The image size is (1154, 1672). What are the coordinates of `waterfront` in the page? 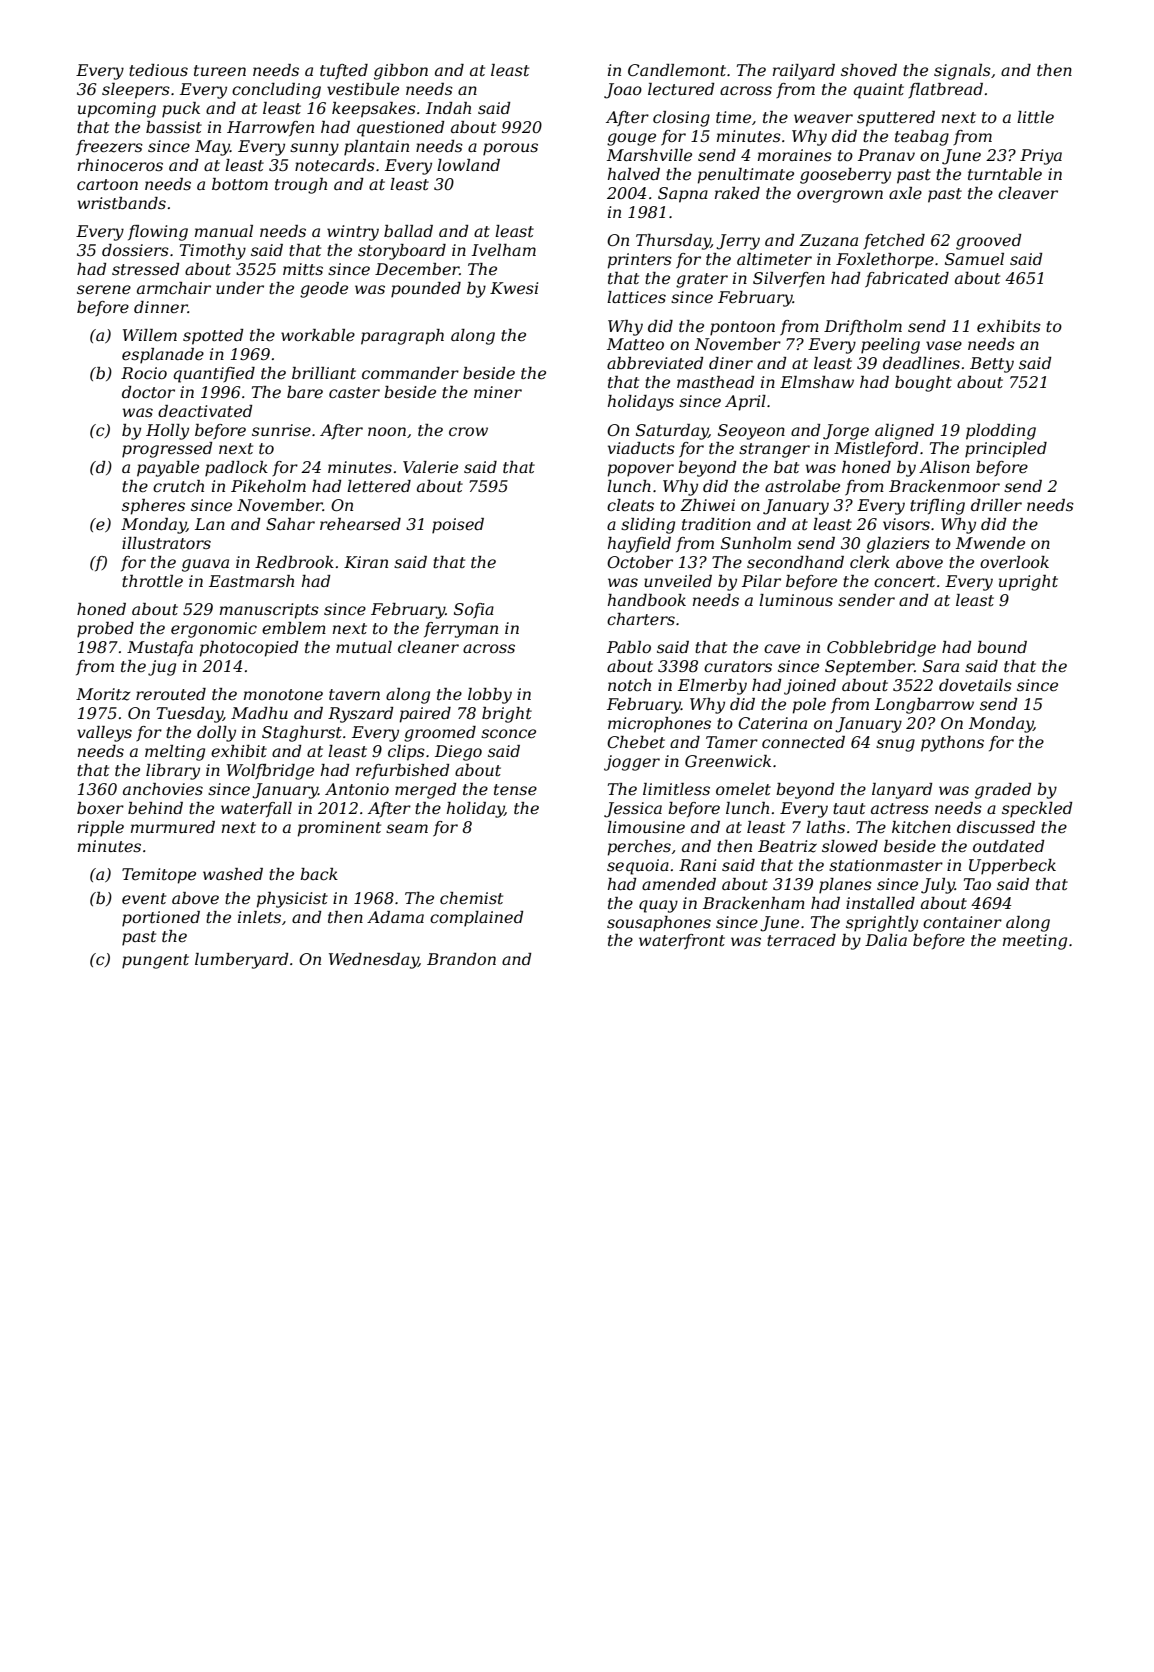 It's located at (682, 942).
